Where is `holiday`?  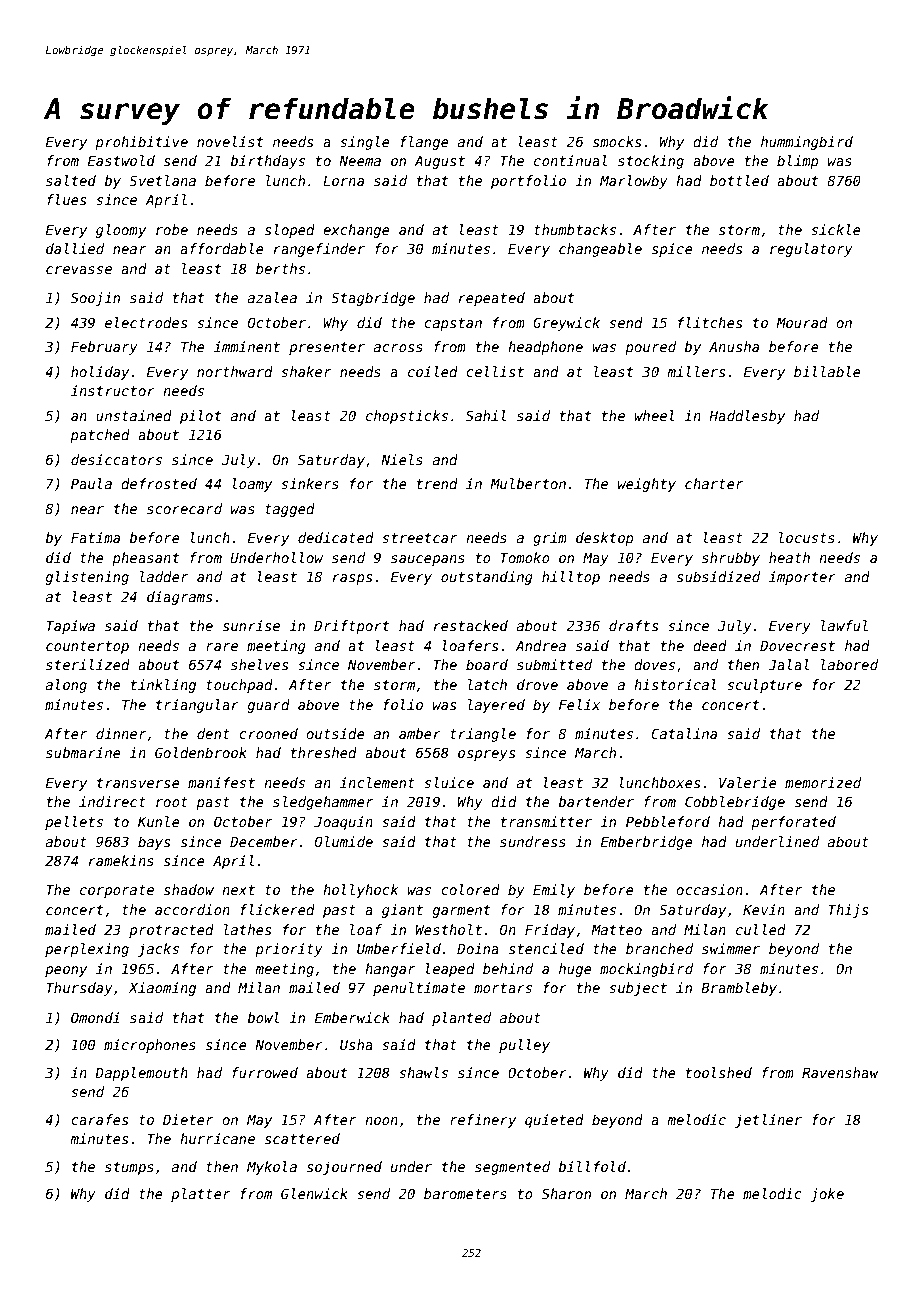
holiday is located at coordinates (100, 373).
